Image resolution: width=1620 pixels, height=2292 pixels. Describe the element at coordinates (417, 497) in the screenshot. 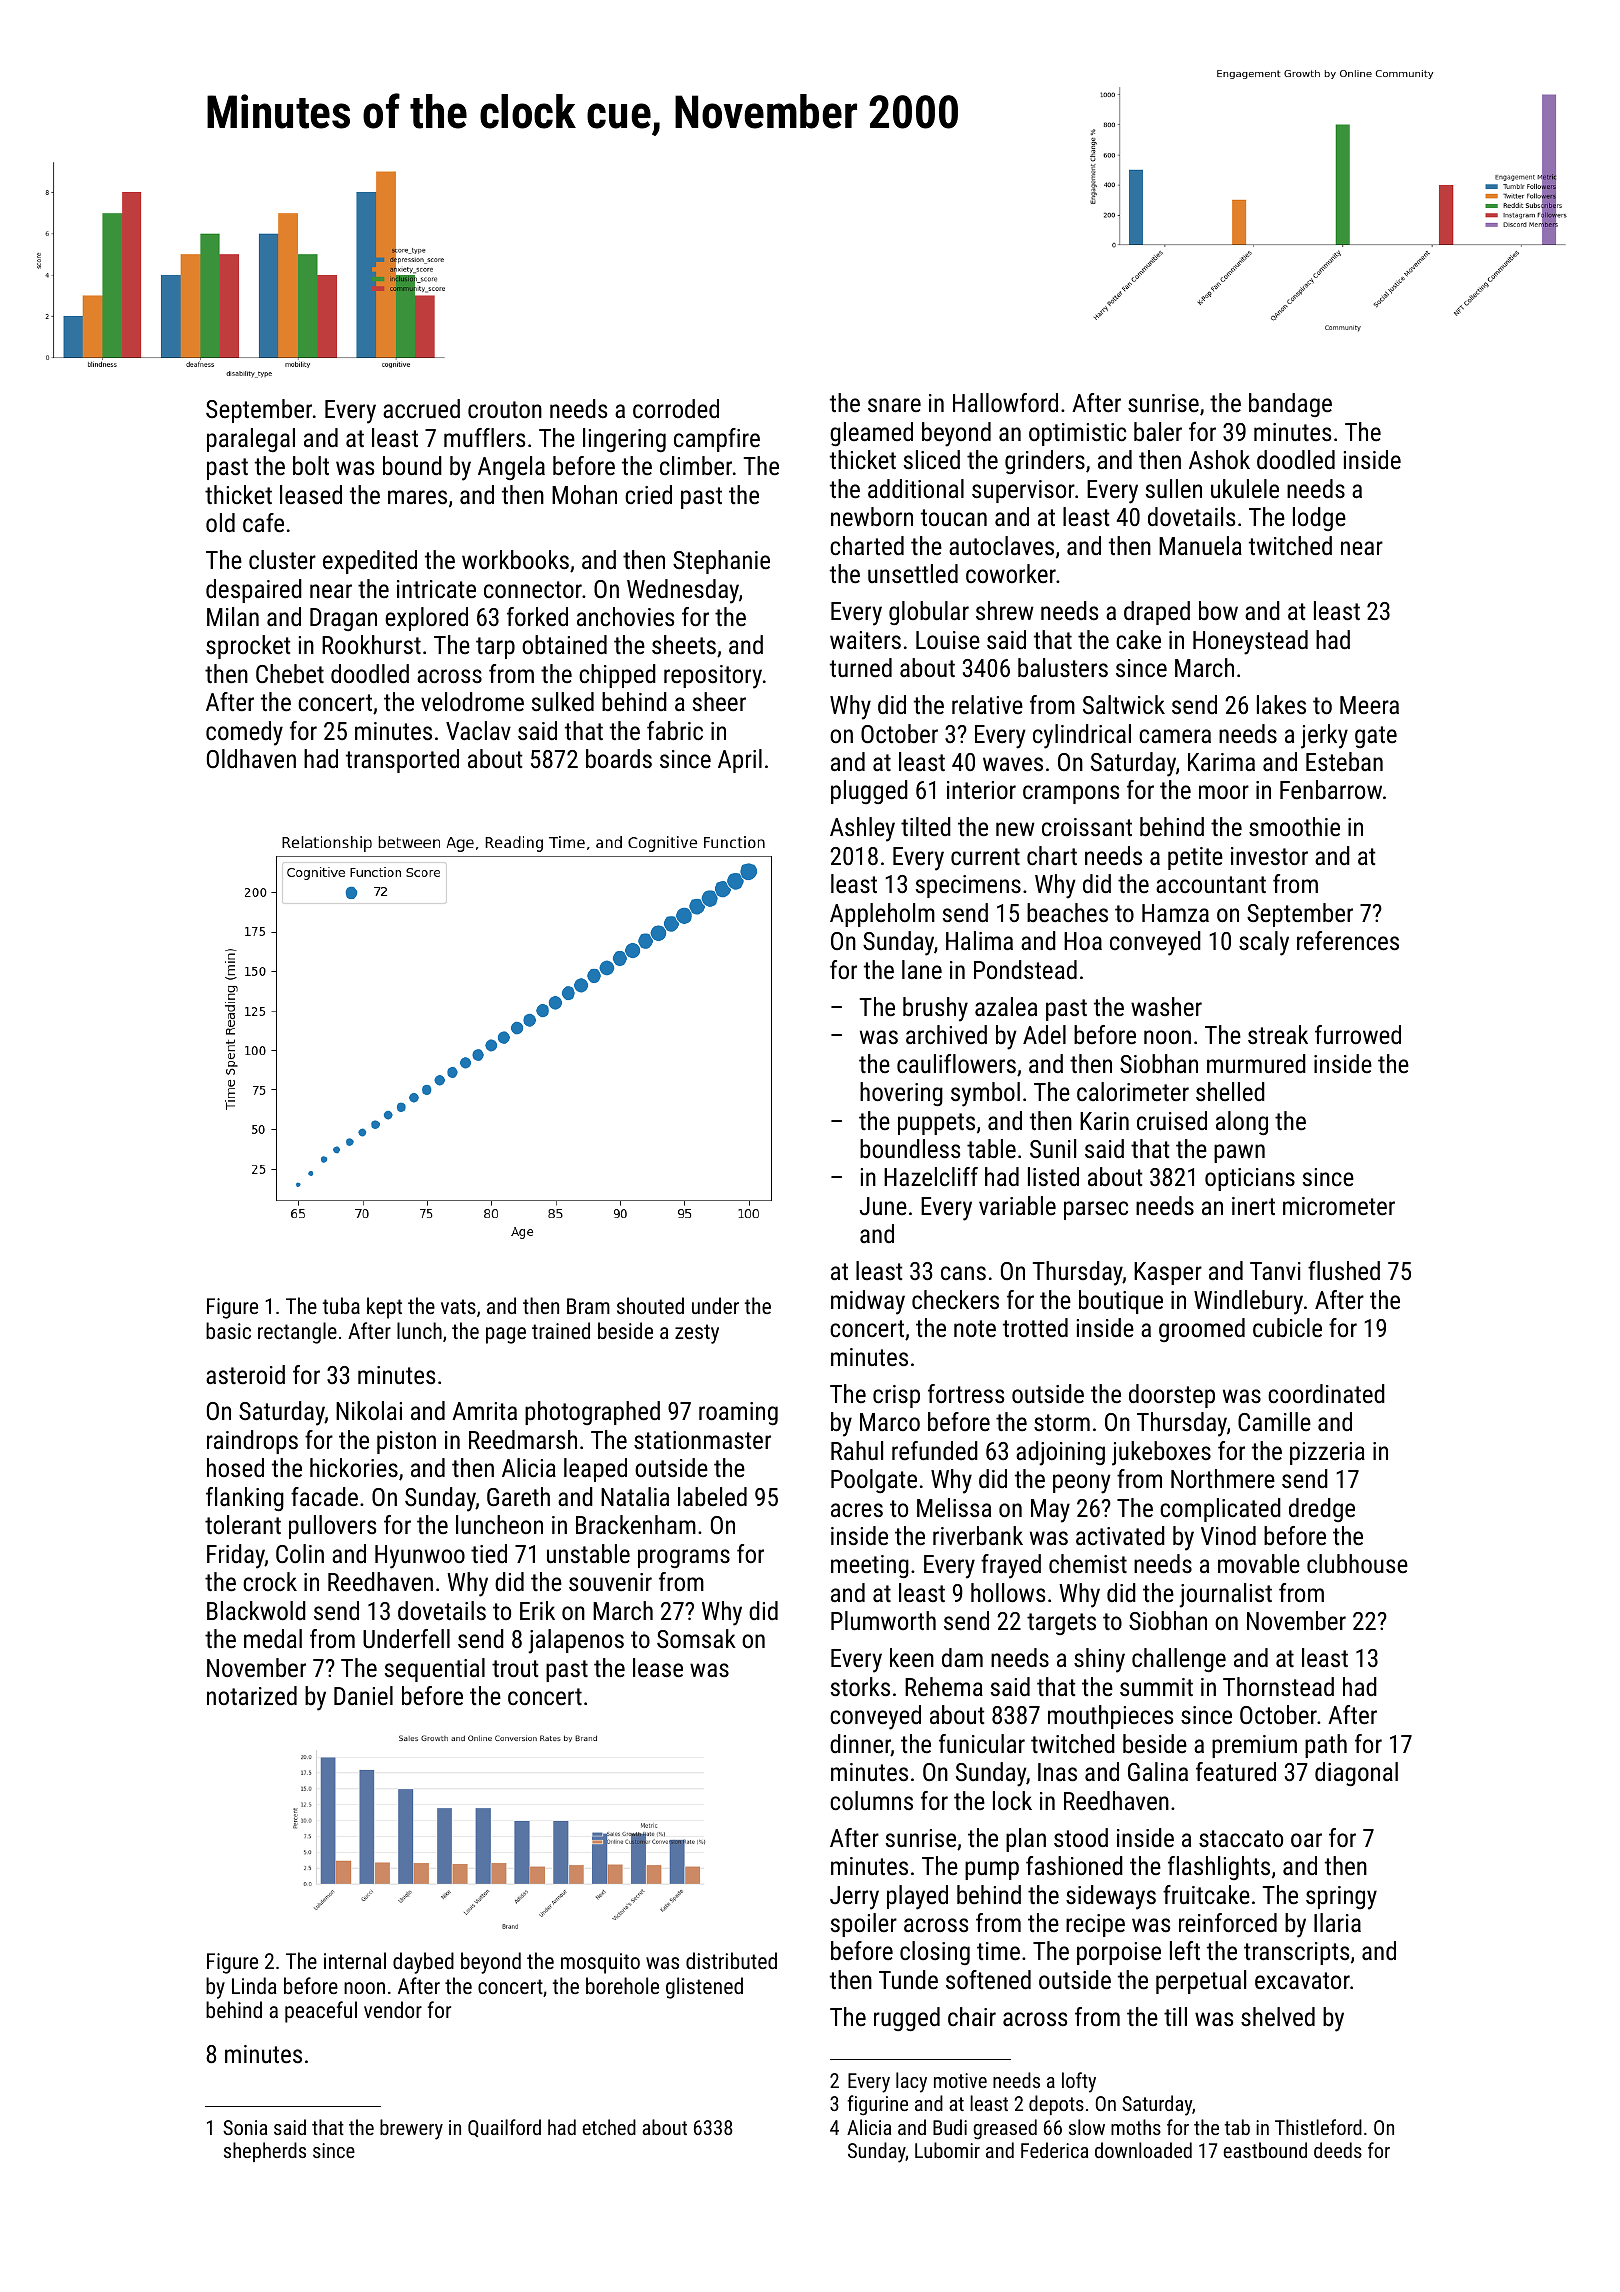

I see `mares` at that location.
